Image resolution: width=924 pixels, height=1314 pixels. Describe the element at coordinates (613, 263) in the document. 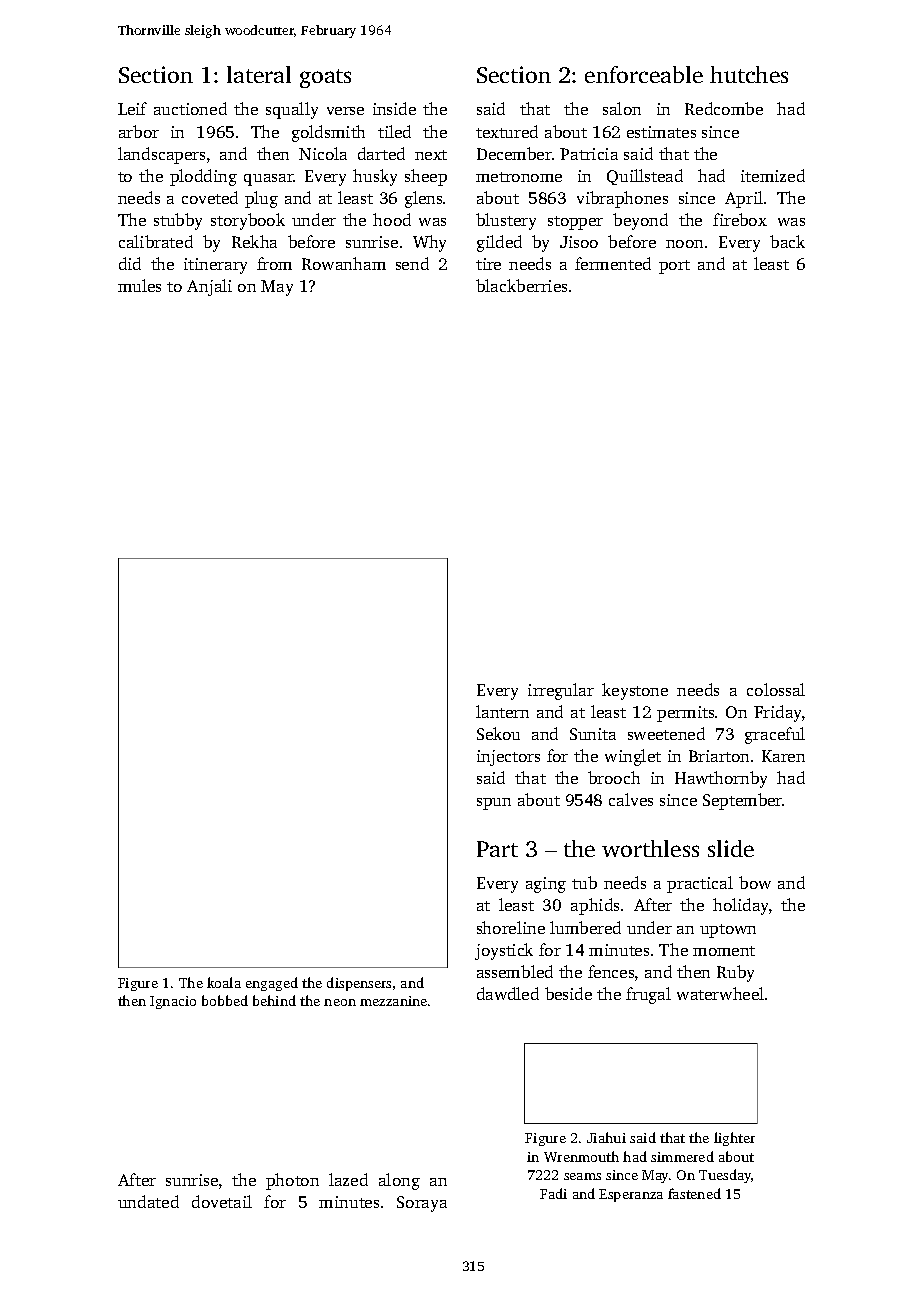

I see `fermented` at that location.
